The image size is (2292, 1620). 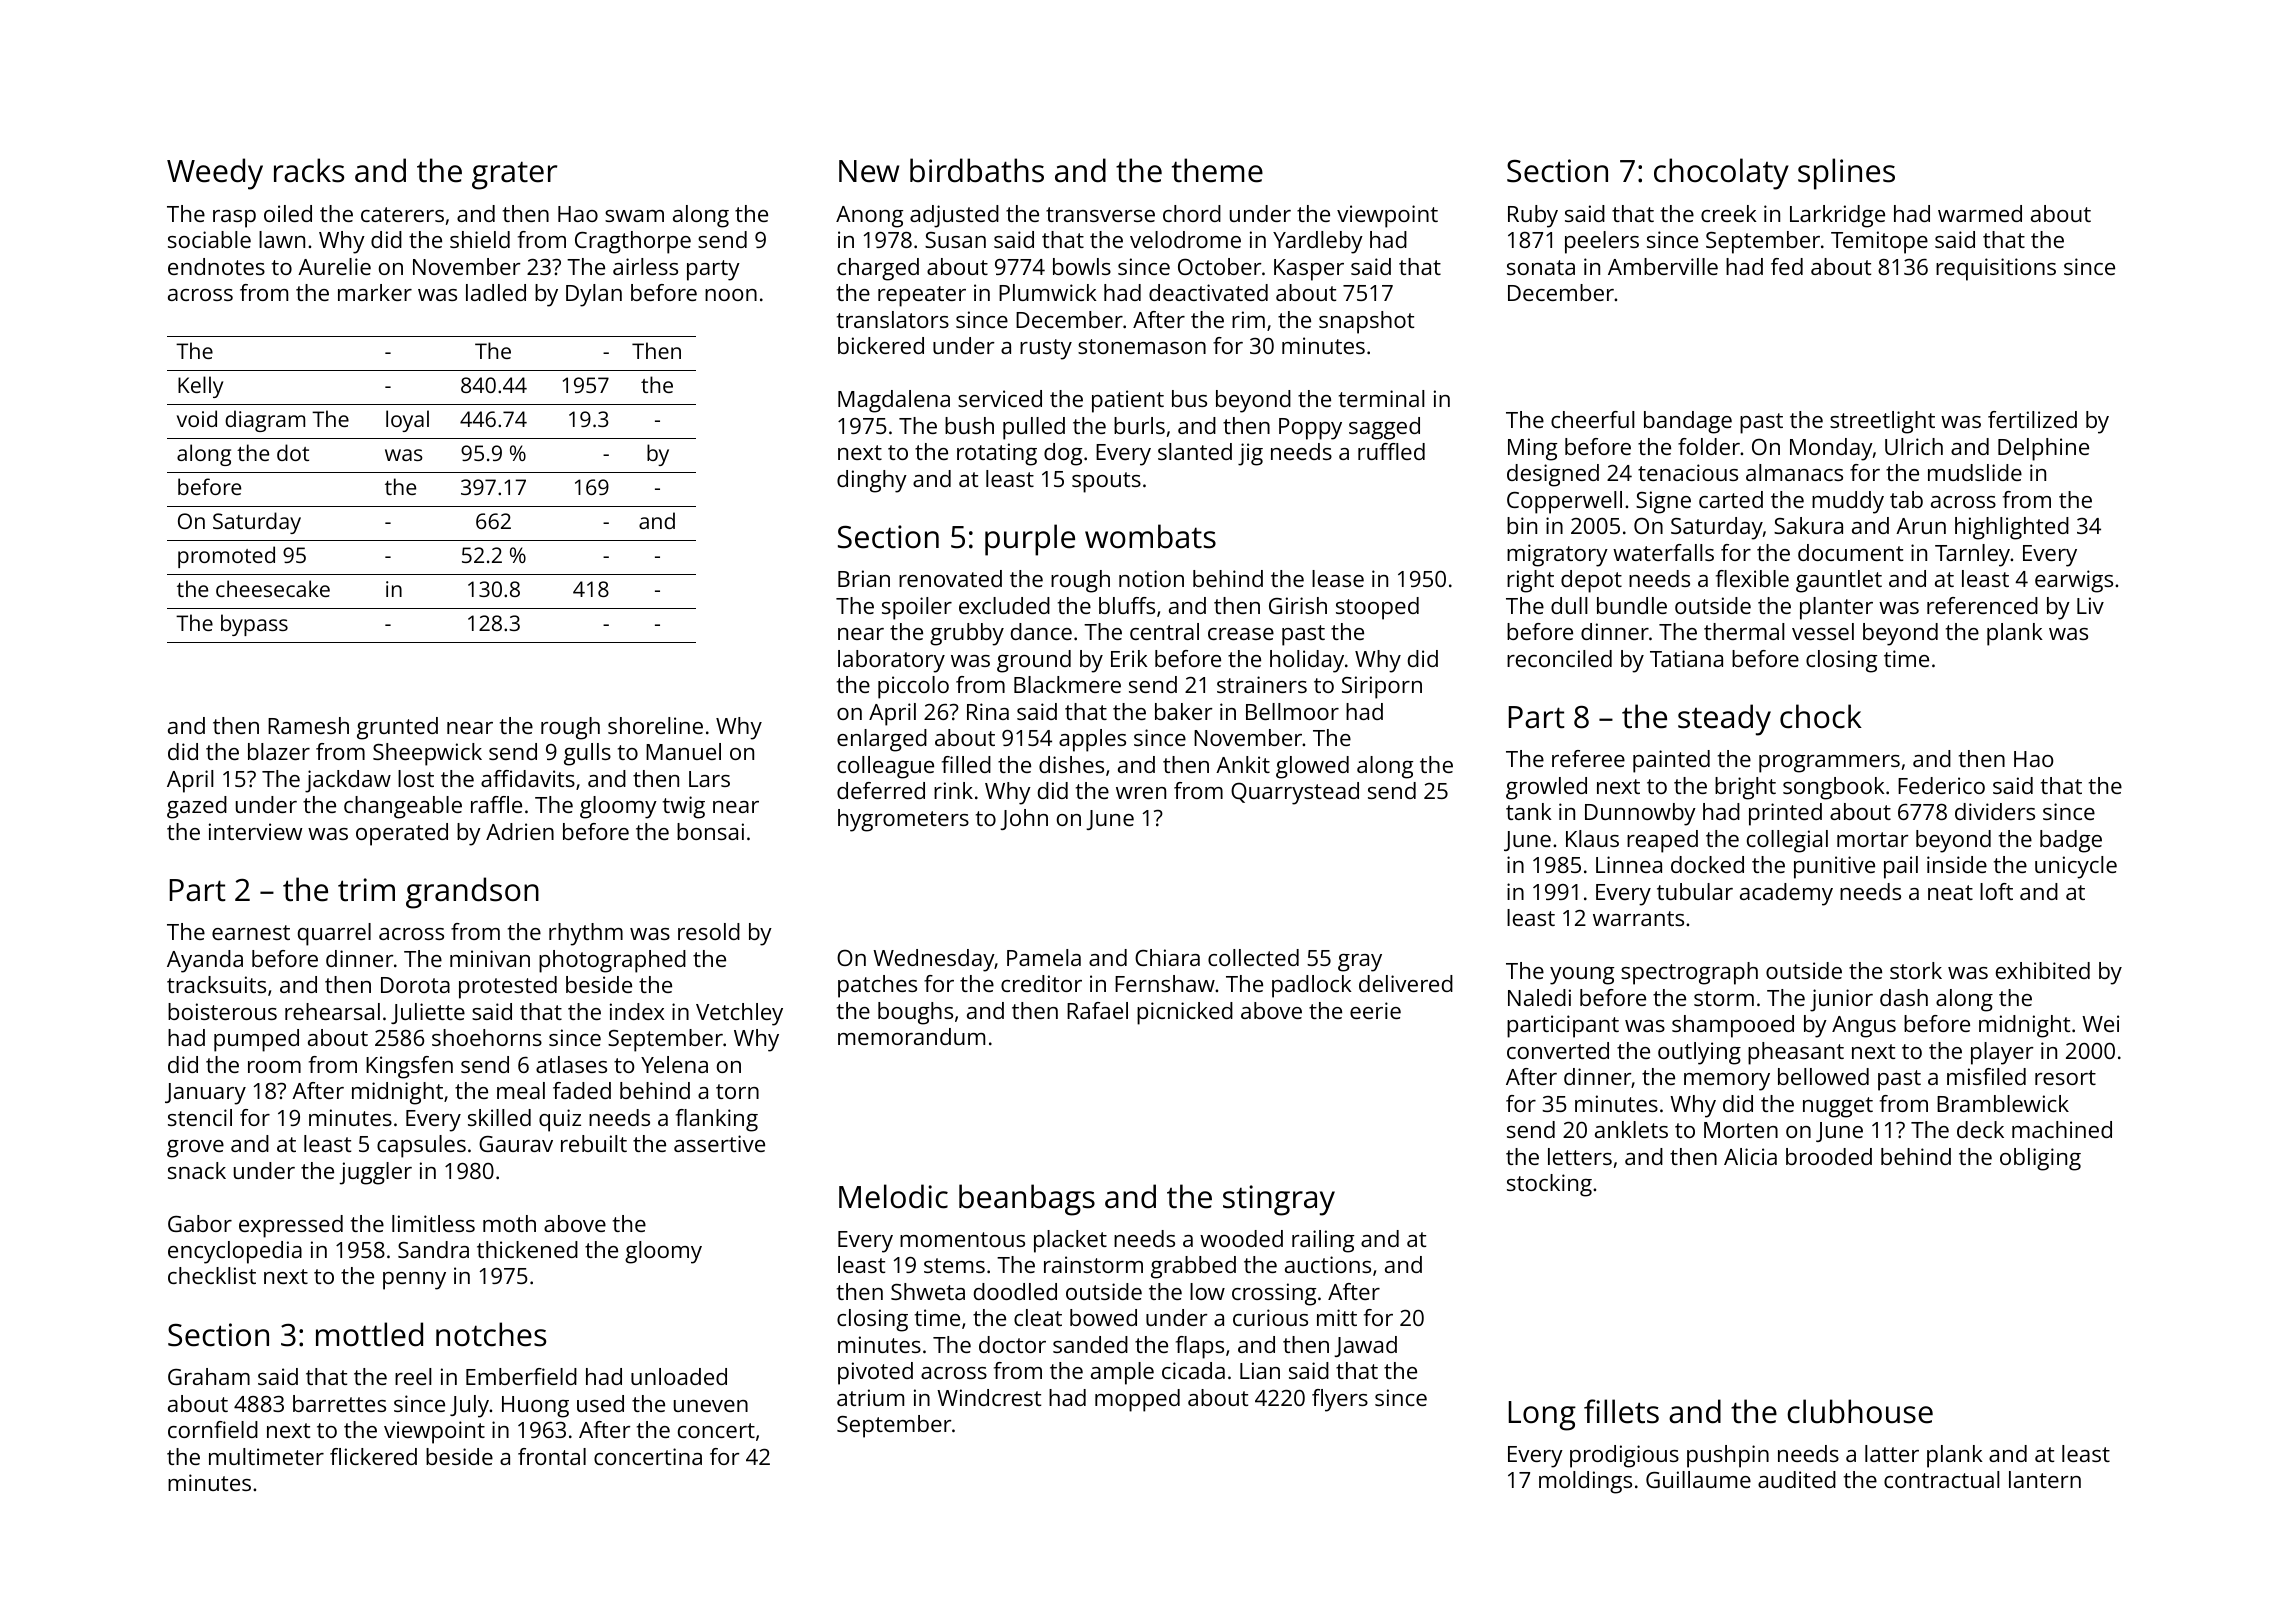 What do you see at coordinates (1127, 605) in the page?
I see `bluffs` at bounding box center [1127, 605].
